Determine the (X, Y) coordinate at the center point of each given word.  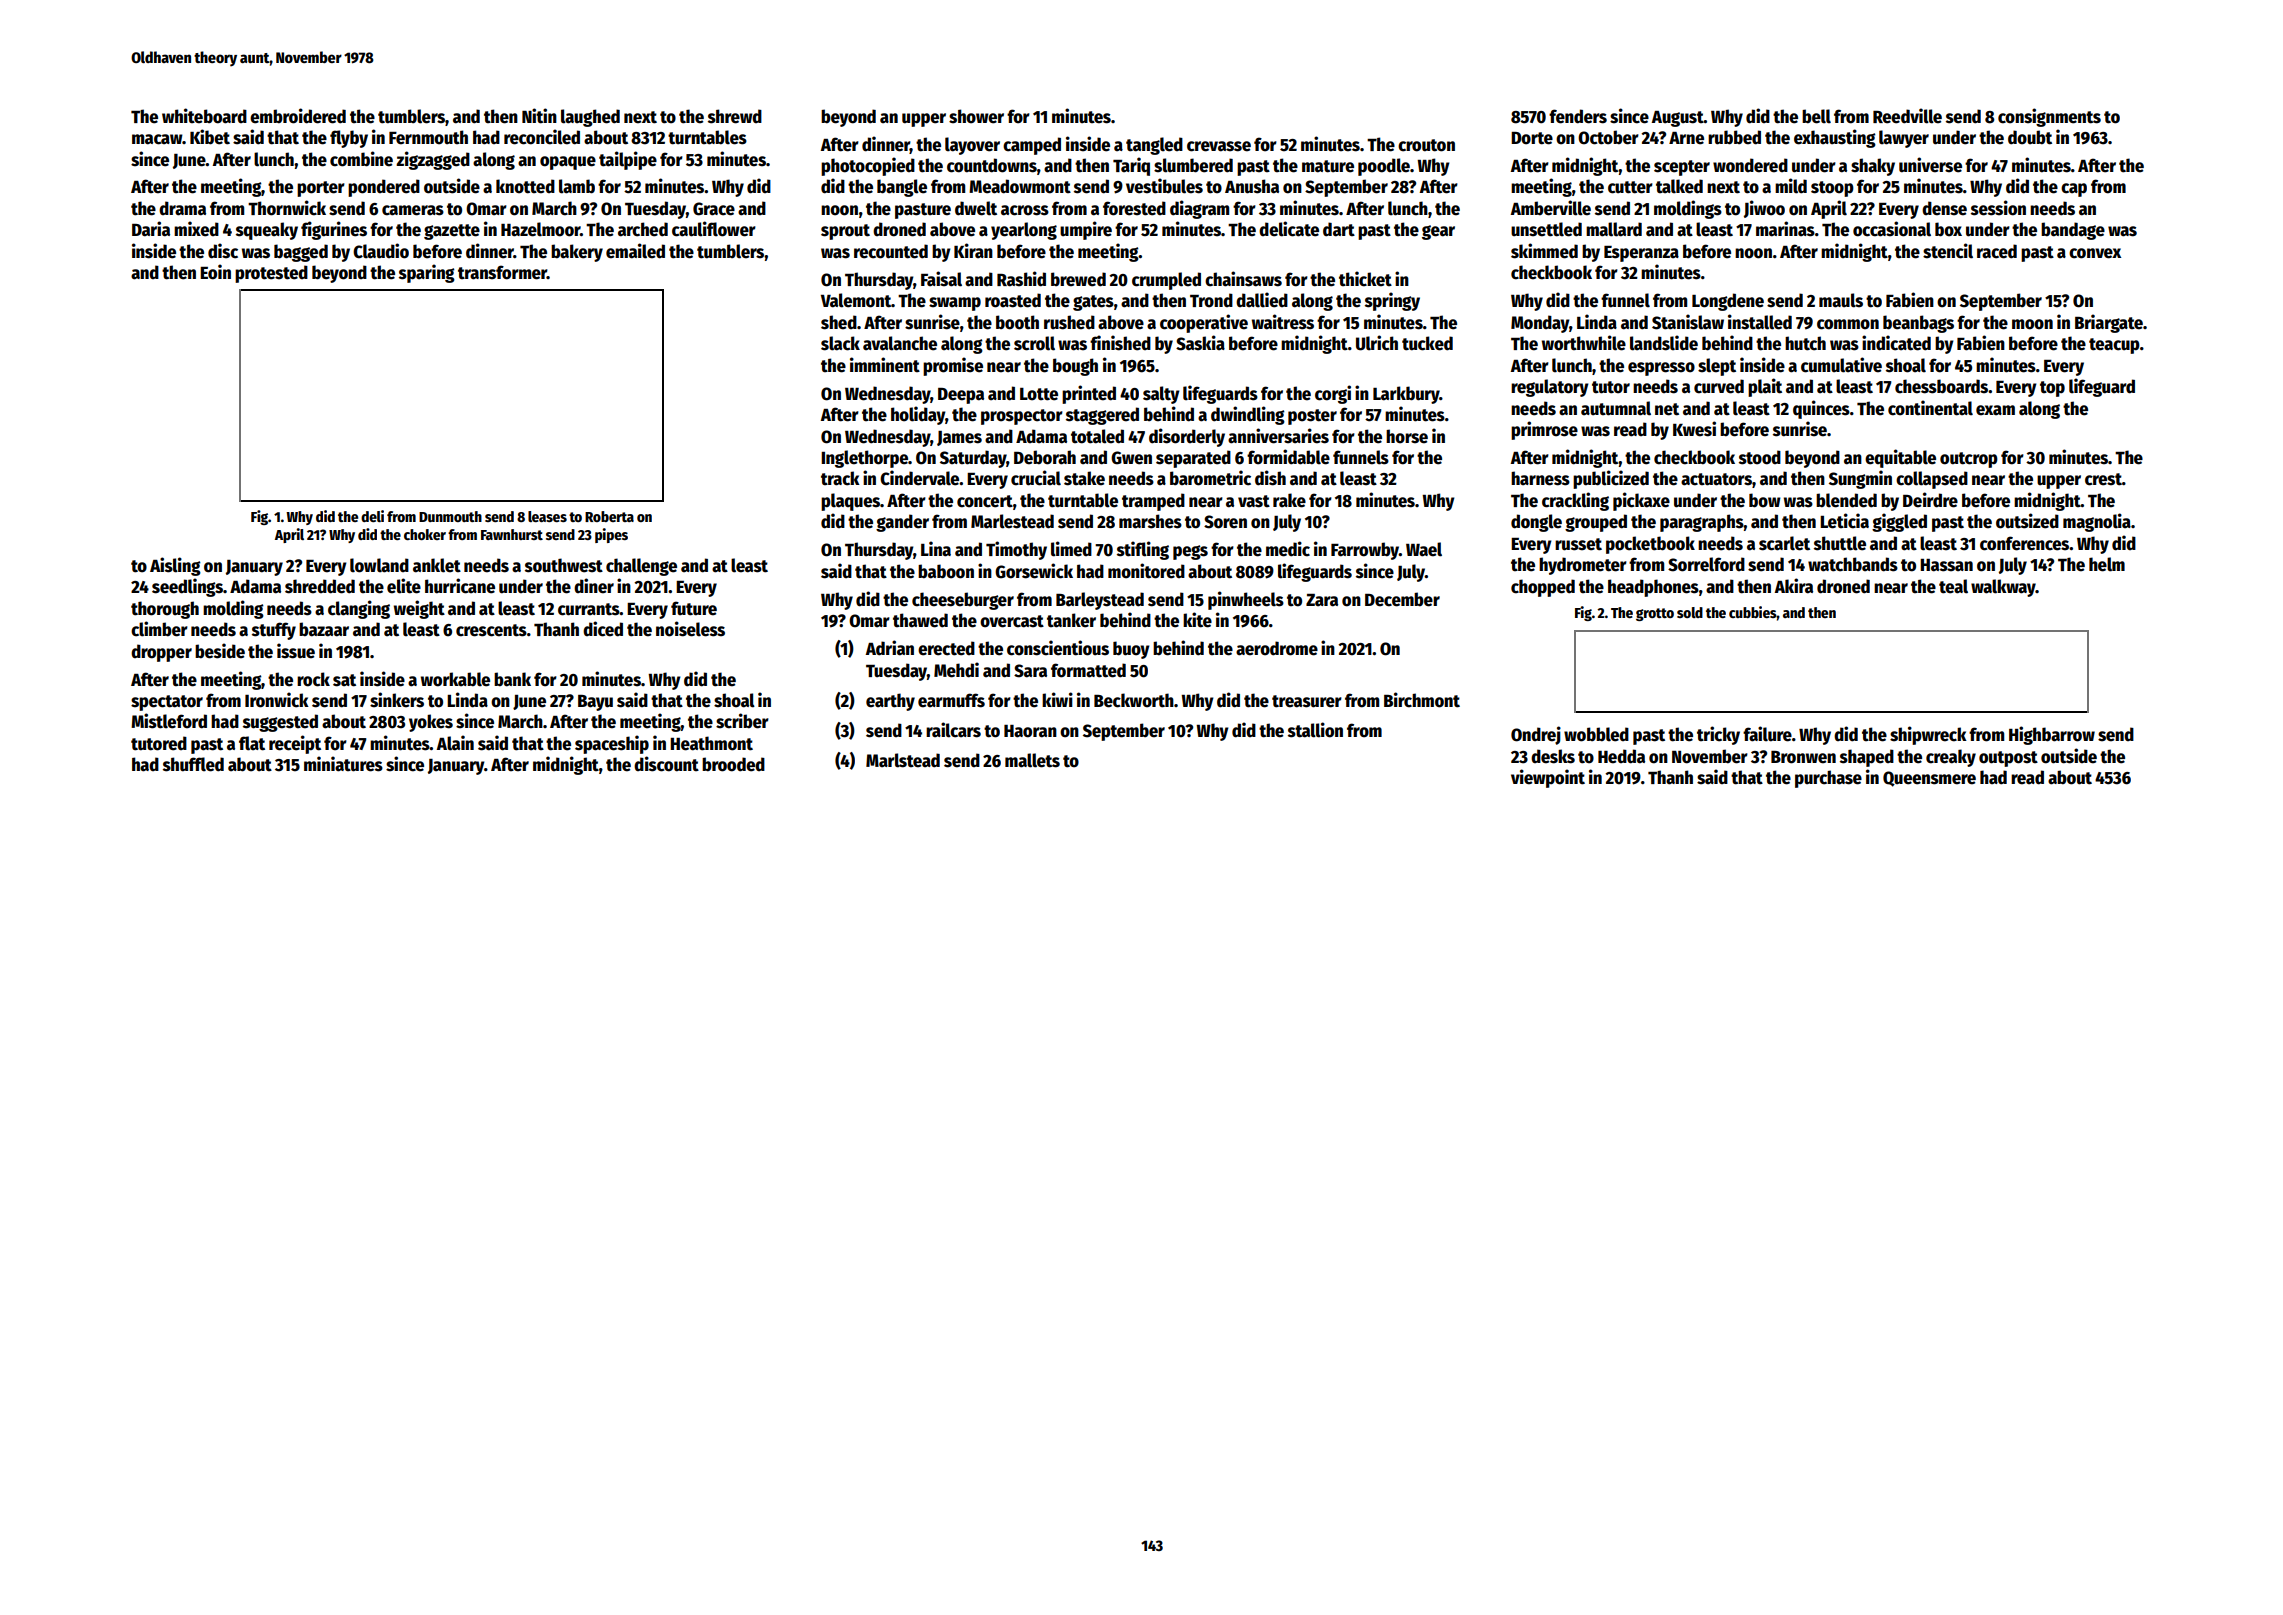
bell (1816, 116)
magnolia (2097, 522)
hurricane (460, 586)
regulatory (1550, 388)
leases (547, 516)
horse (1407, 436)
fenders (1578, 116)
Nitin (539, 116)
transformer (502, 272)
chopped (1543, 588)
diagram (1199, 209)
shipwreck (1928, 735)
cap (2074, 190)
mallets (1032, 760)
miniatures (343, 764)
